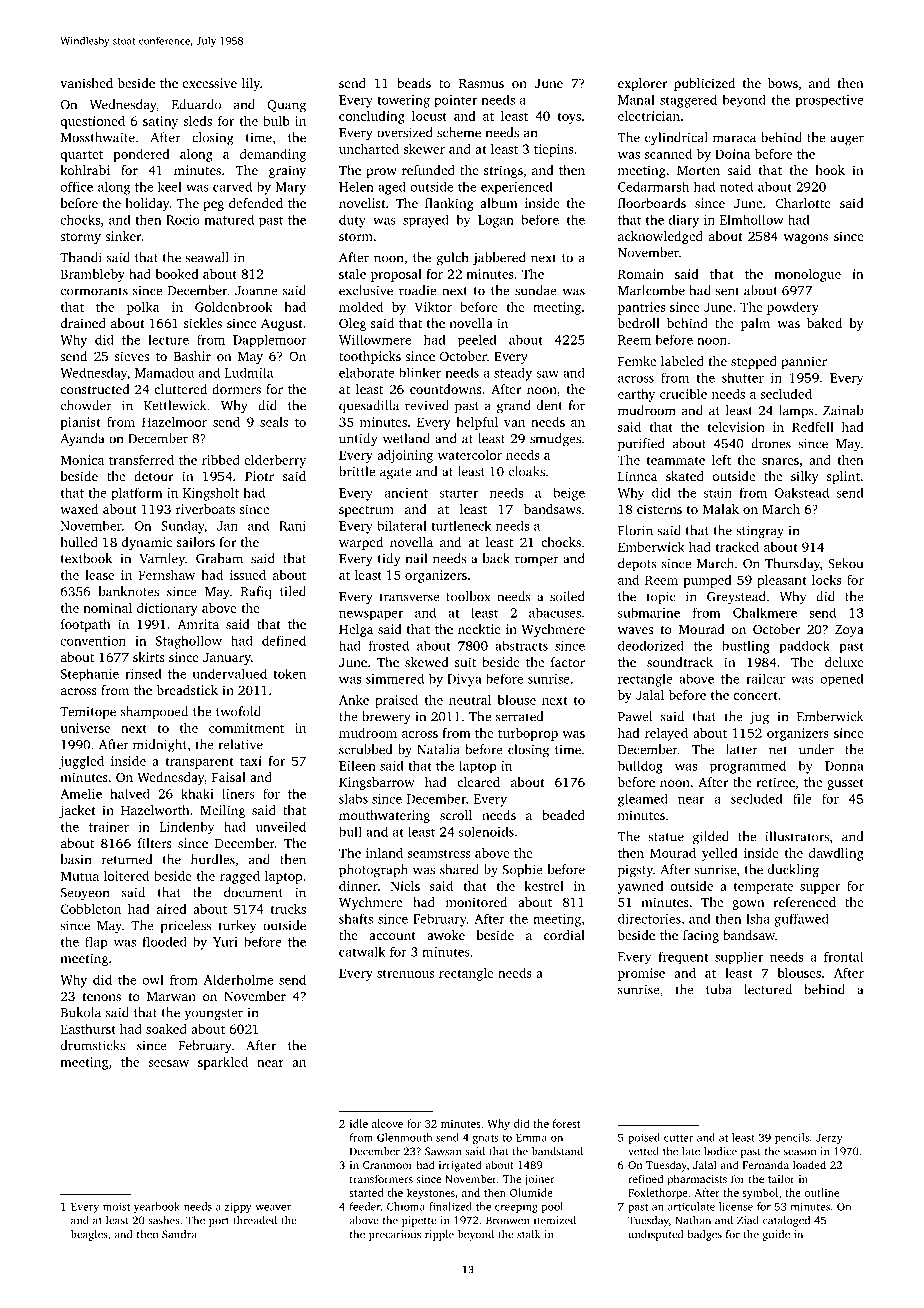 The image size is (924, 1308). What do you see at coordinates (251, 84) in the screenshot?
I see `lily` at bounding box center [251, 84].
